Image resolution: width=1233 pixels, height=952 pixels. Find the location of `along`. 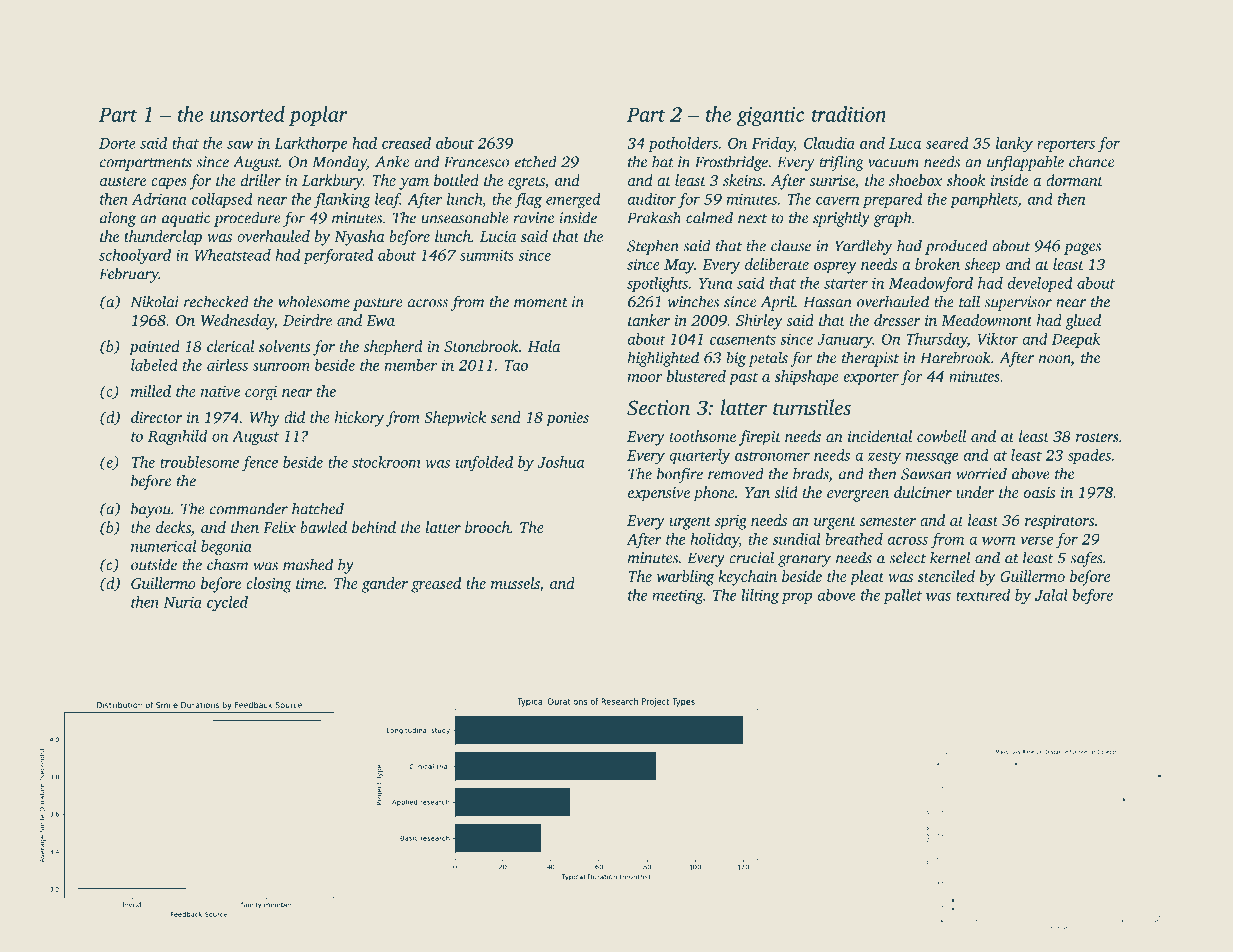

along is located at coordinates (118, 219).
